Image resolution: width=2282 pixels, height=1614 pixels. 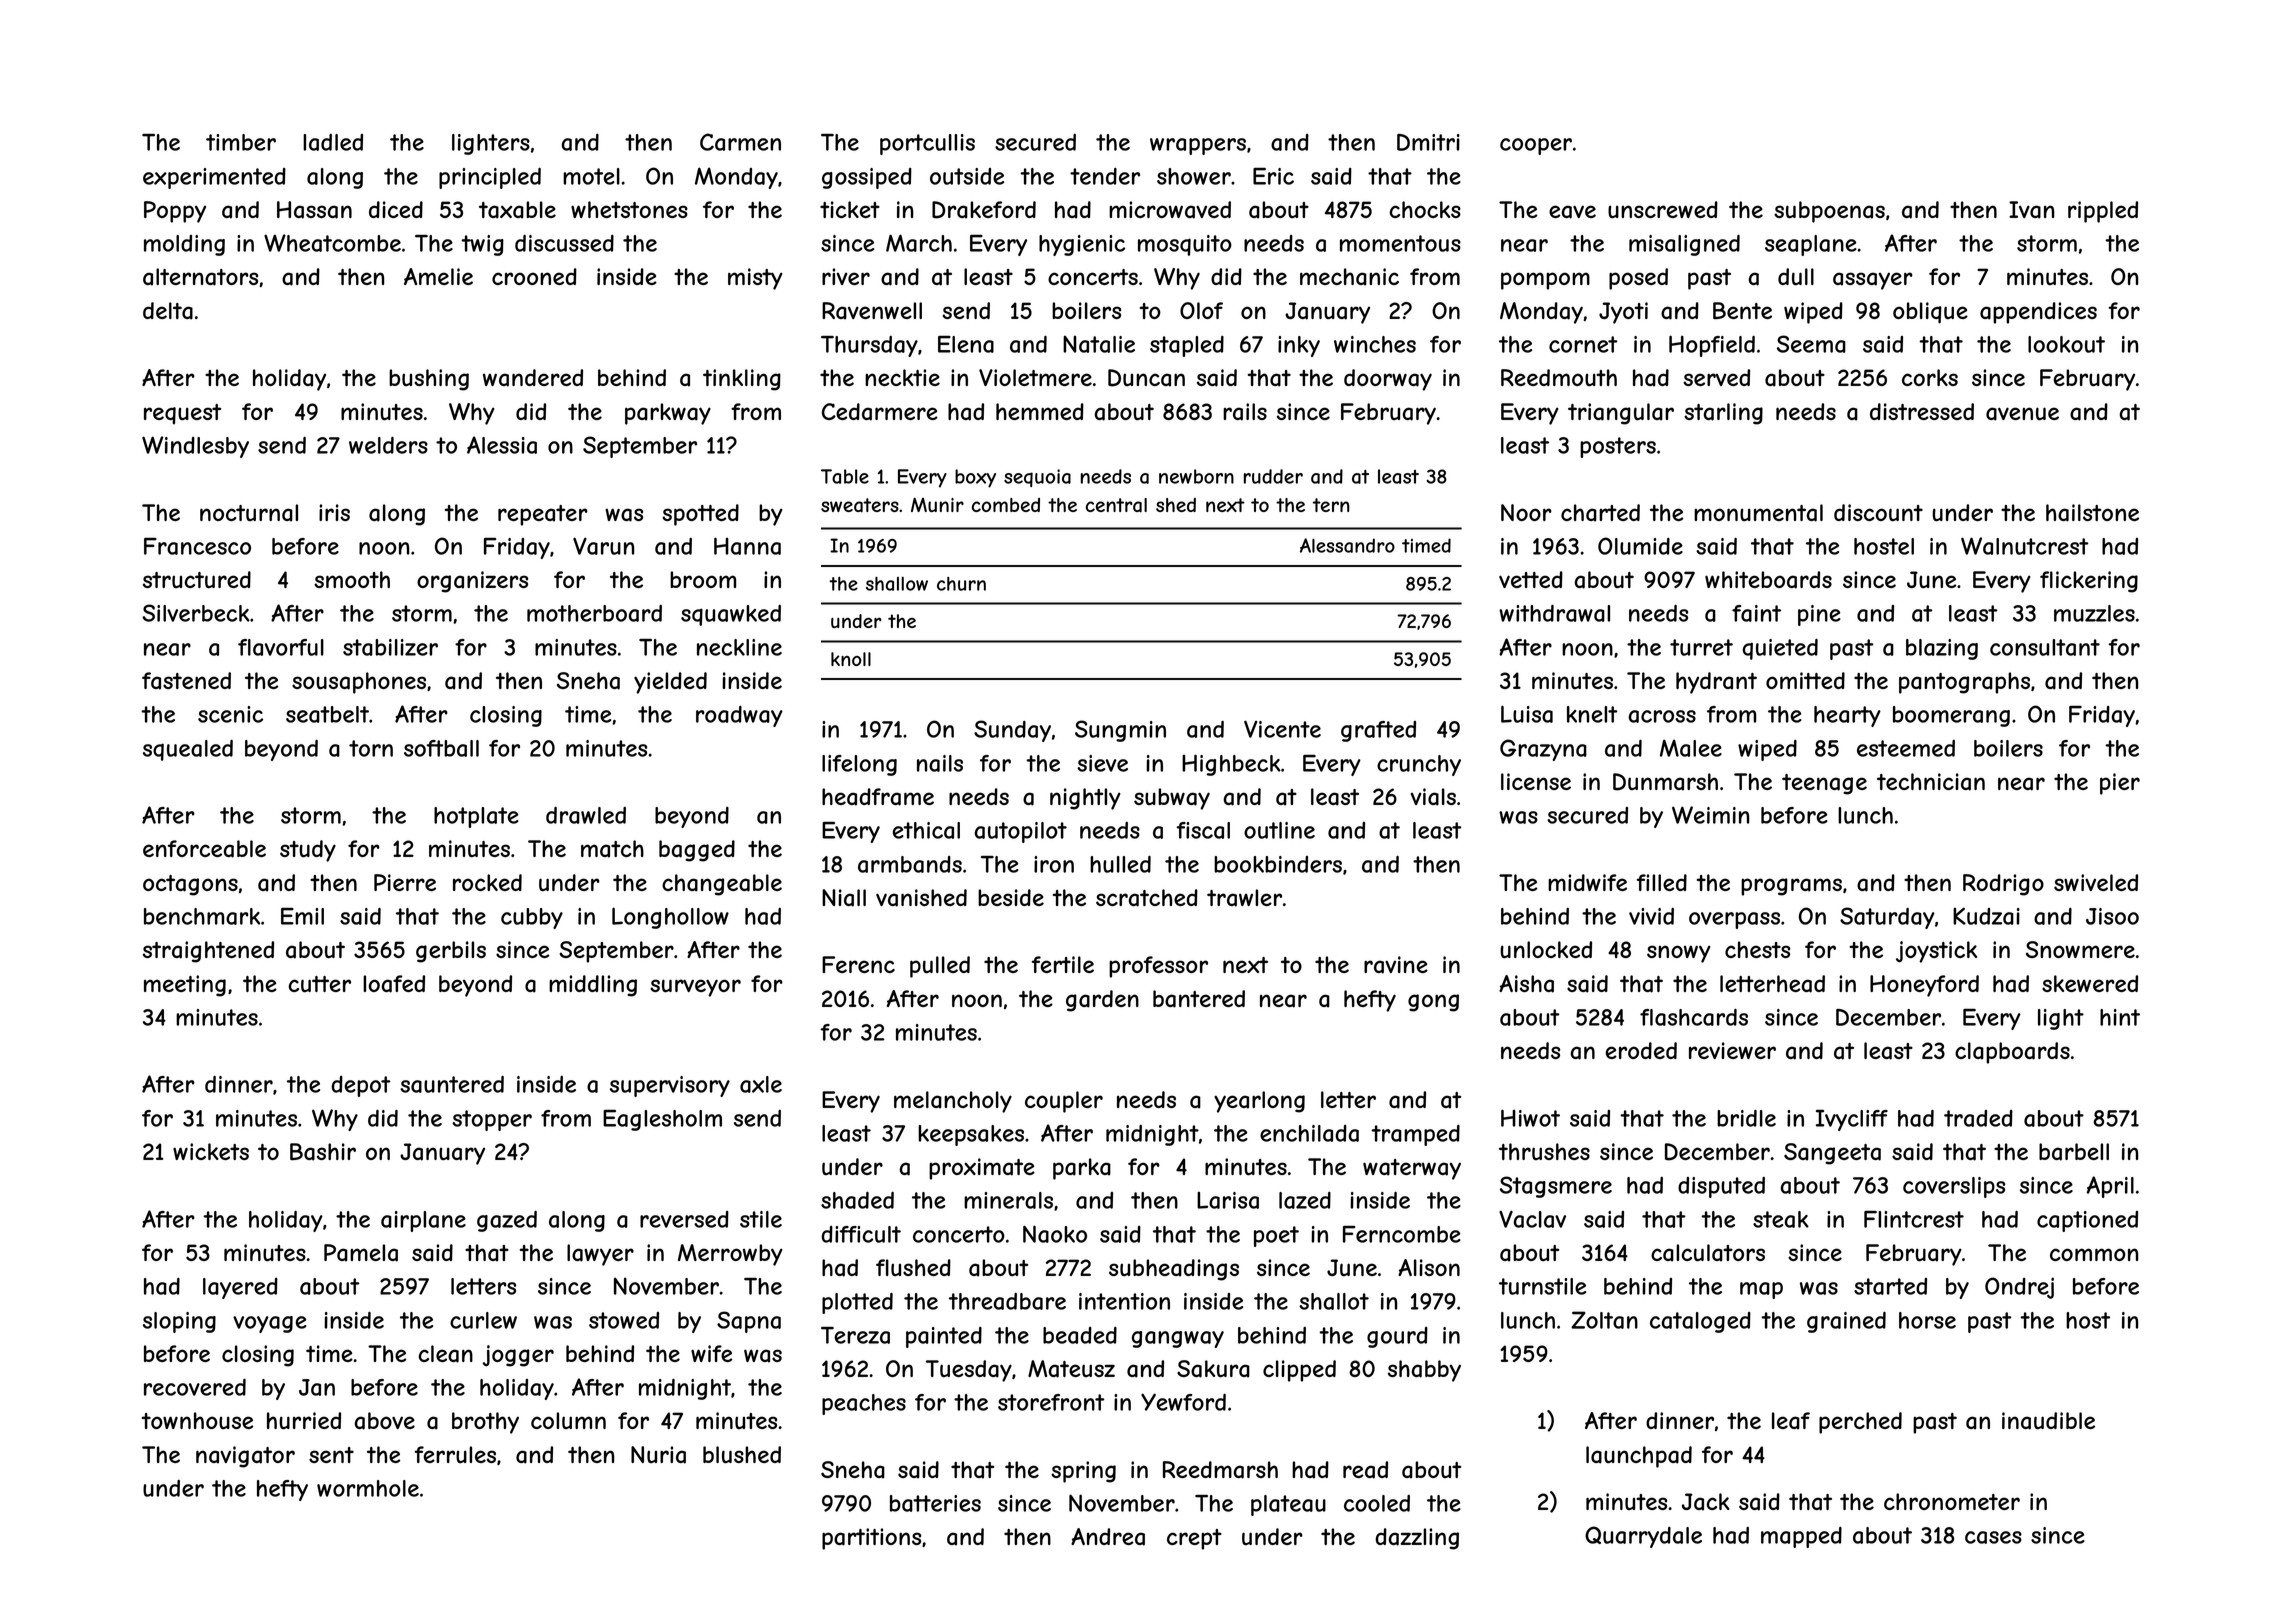 I want to click on momentous, so click(x=1400, y=243).
